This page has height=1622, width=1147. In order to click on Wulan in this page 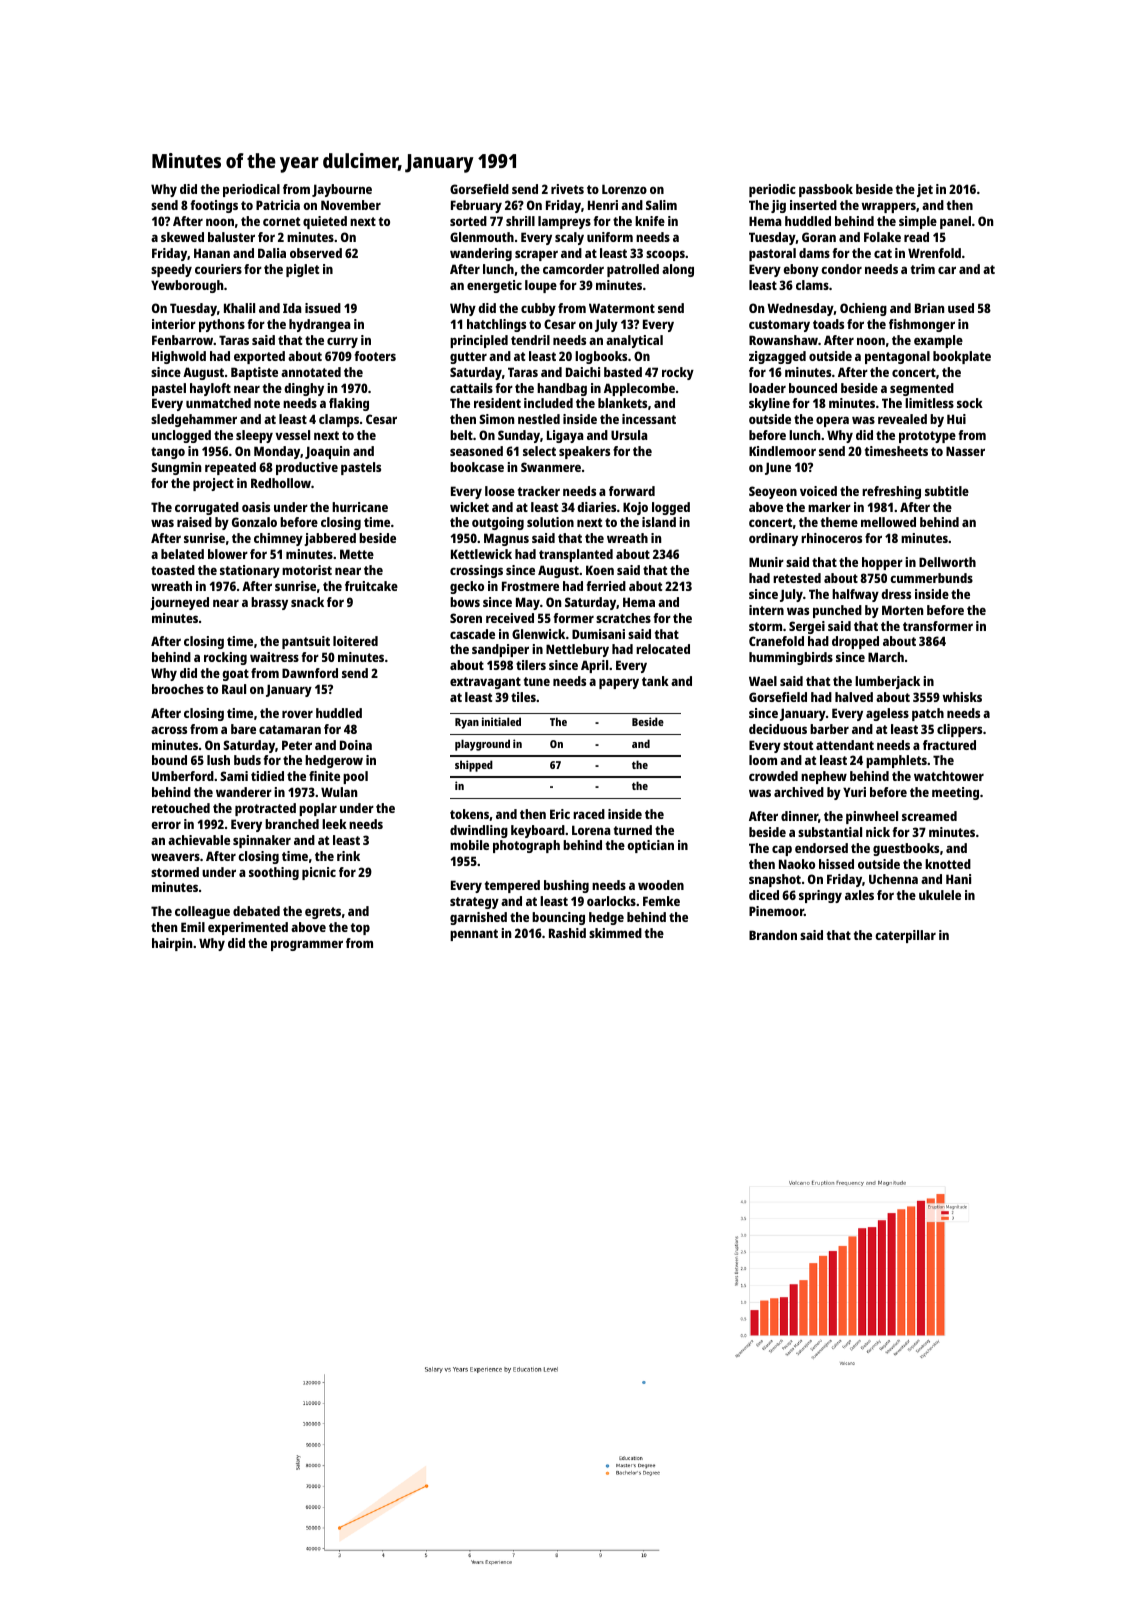, I will do `click(339, 792)`.
